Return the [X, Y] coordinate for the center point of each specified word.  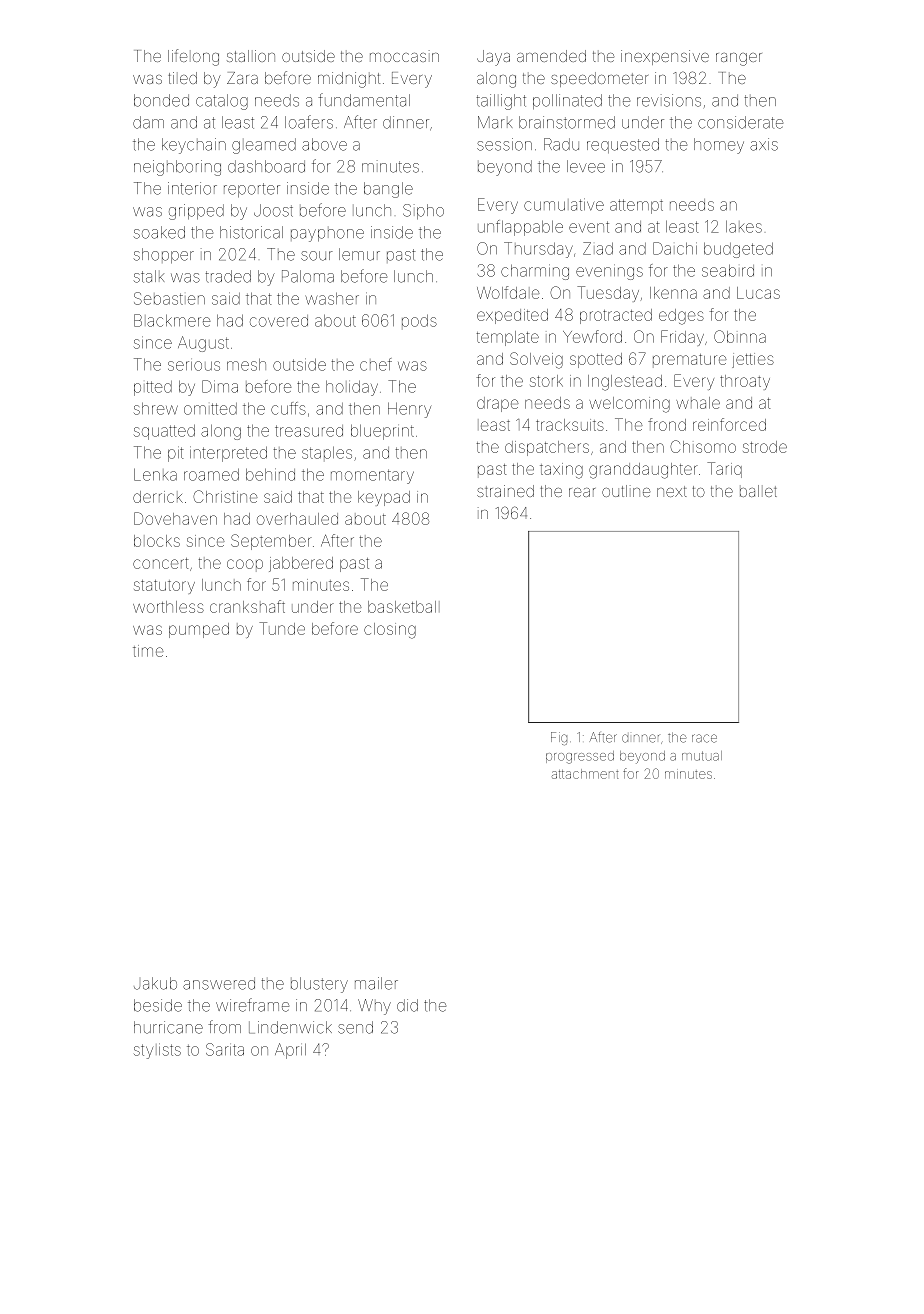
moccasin [404, 56]
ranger [739, 59]
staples [327, 453]
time [148, 651]
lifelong [193, 57]
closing [390, 631]
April [290, 1051]
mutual [702, 756]
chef [376, 364]
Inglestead [625, 383]
